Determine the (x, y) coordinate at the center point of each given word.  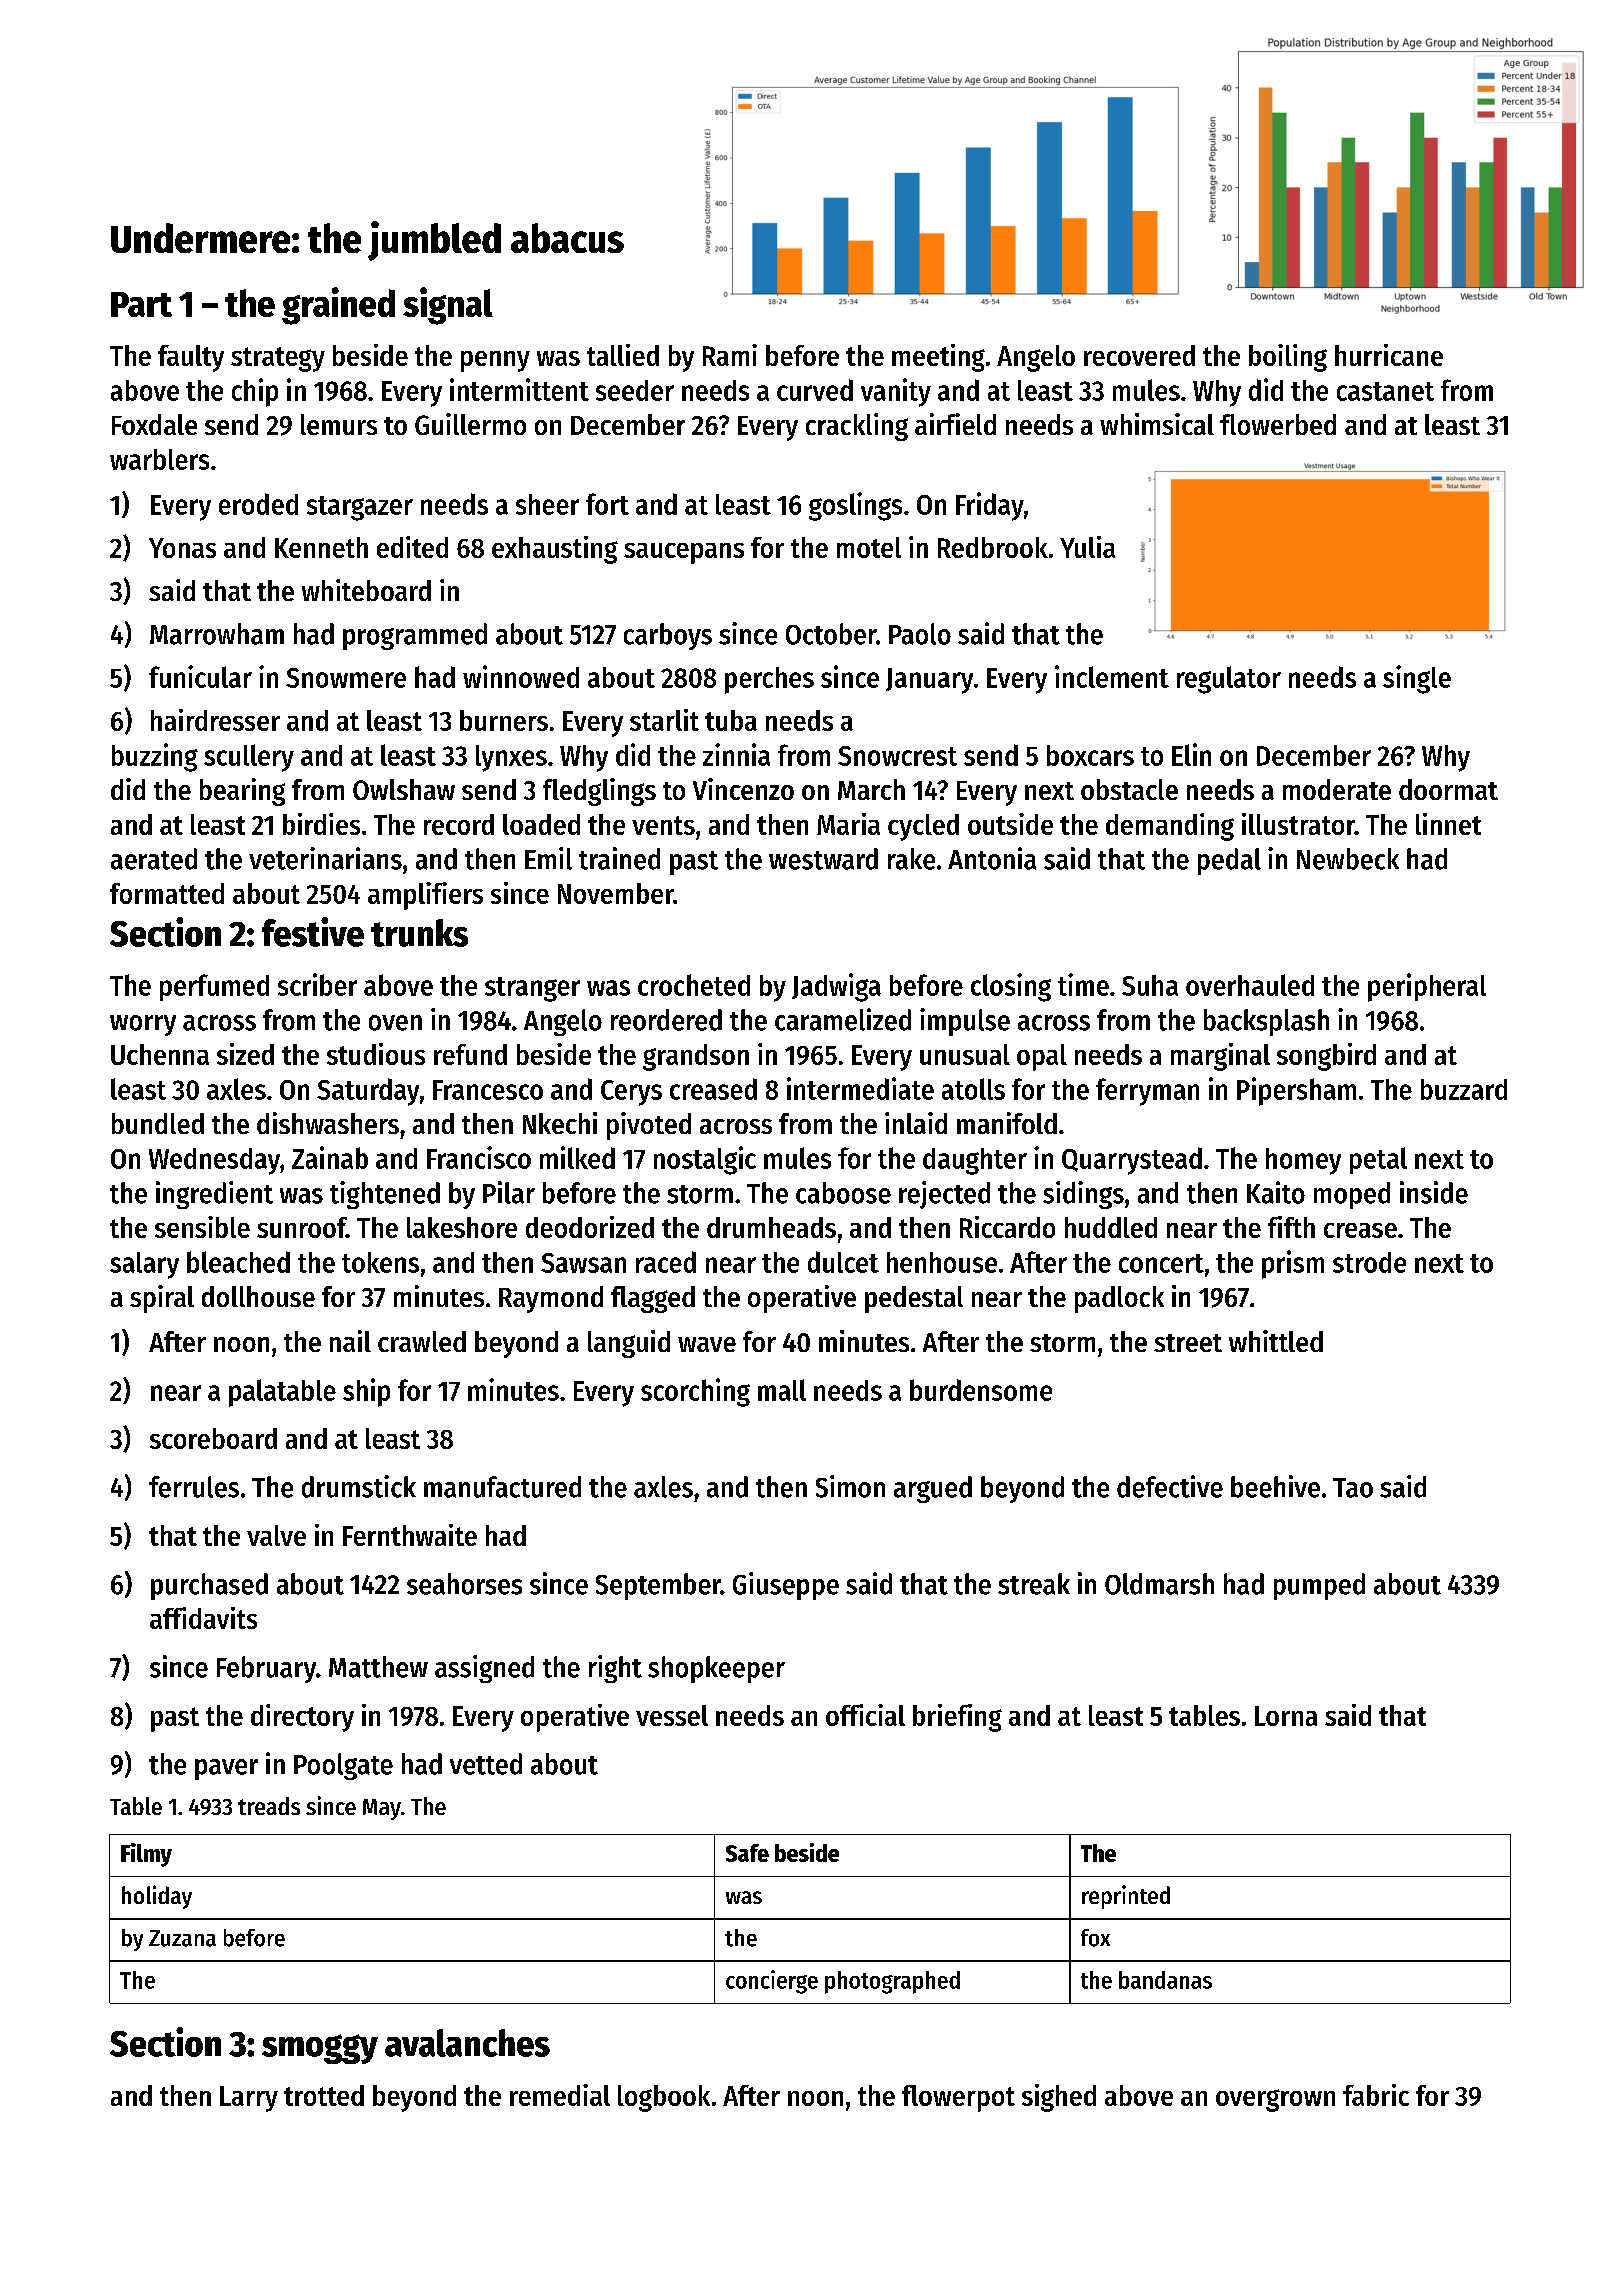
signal (448, 306)
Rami (730, 355)
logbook (664, 2098)
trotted (324, 2095)
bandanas (1165, 1980)
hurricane (1389, 355)
